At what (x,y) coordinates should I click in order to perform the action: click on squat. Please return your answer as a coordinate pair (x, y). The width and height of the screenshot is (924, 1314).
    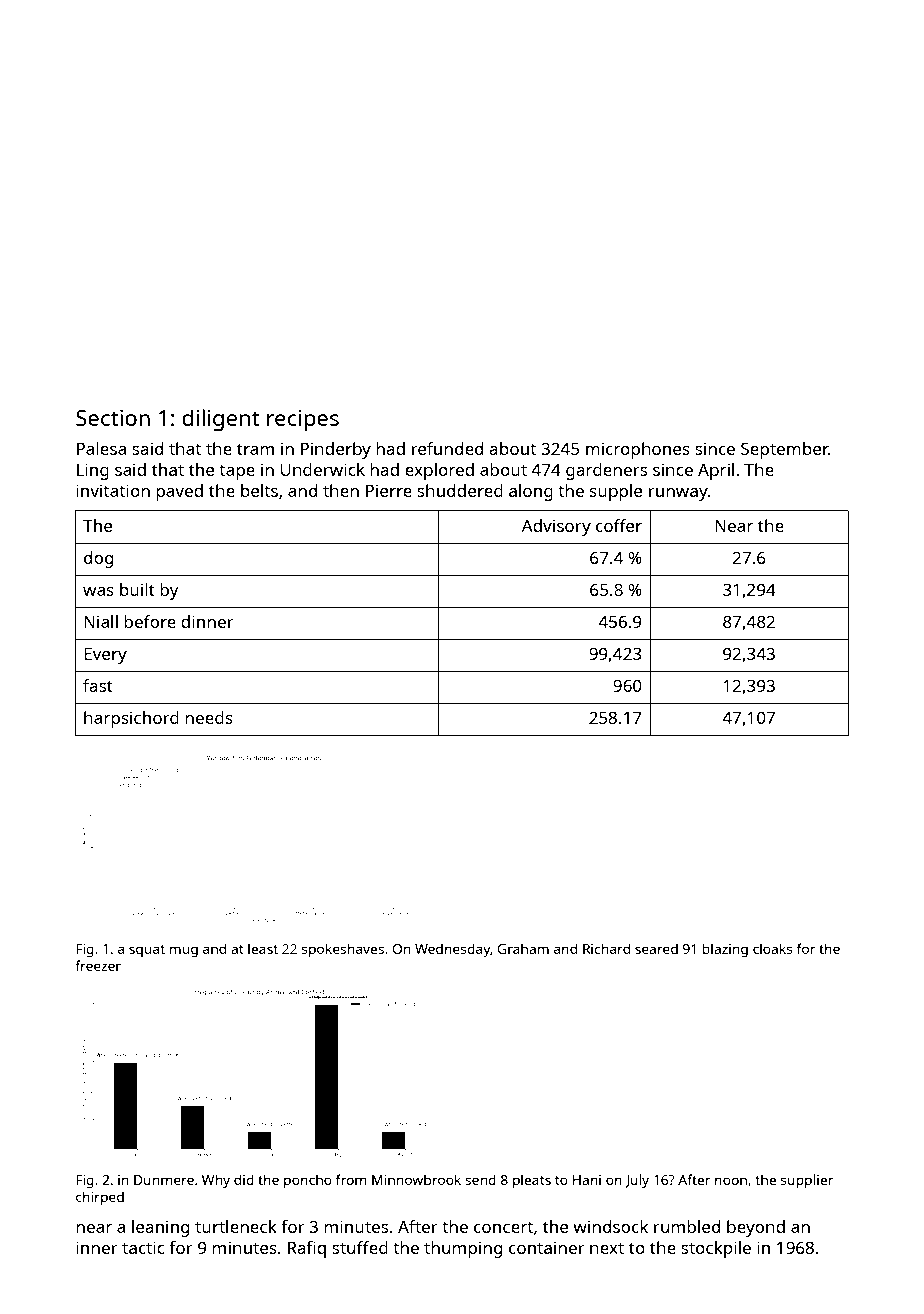
    Looking at the image, I should click on (147, 951).
